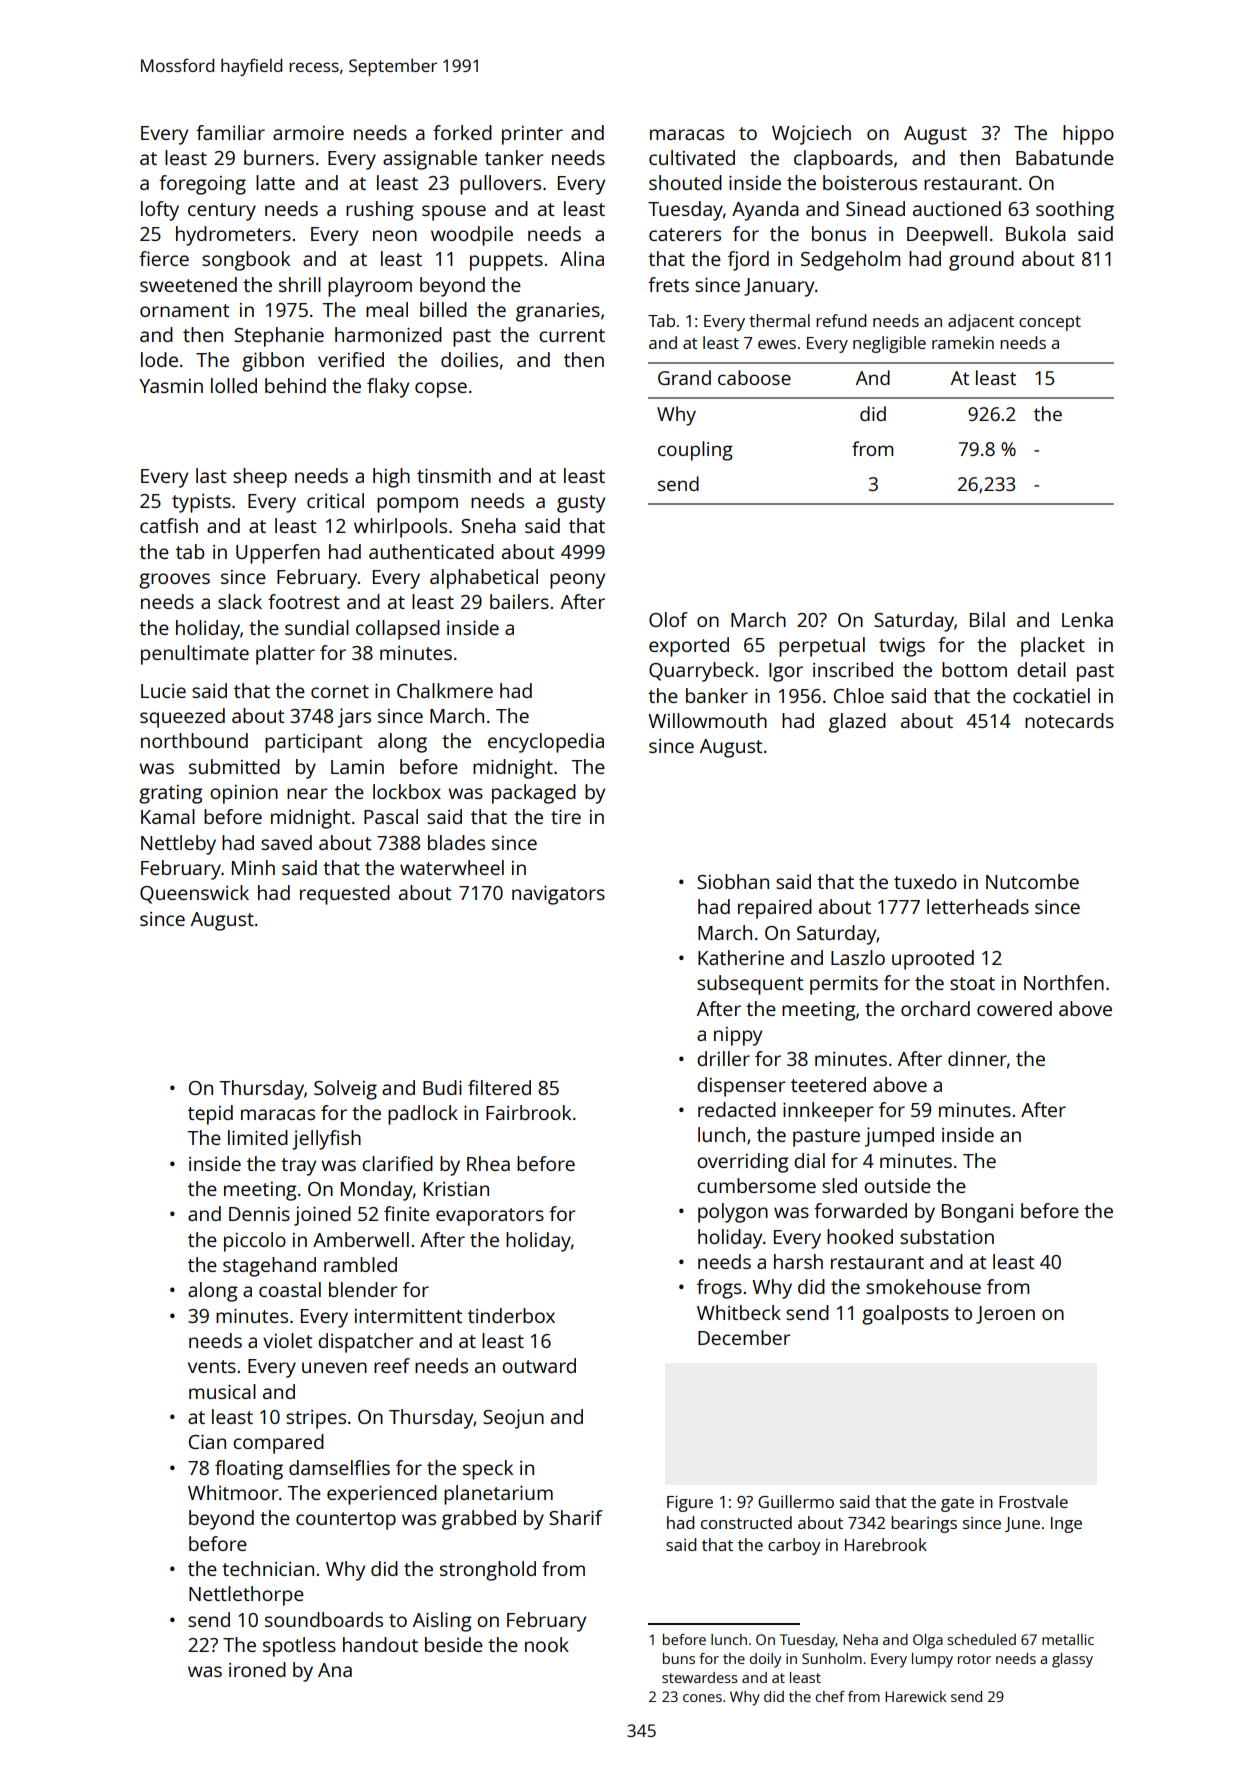 The width and height of the image is (1254, 1773). What do you see at coordinates (577, 581) in the image?
I see `peony` at bounding box center [577, 581].
